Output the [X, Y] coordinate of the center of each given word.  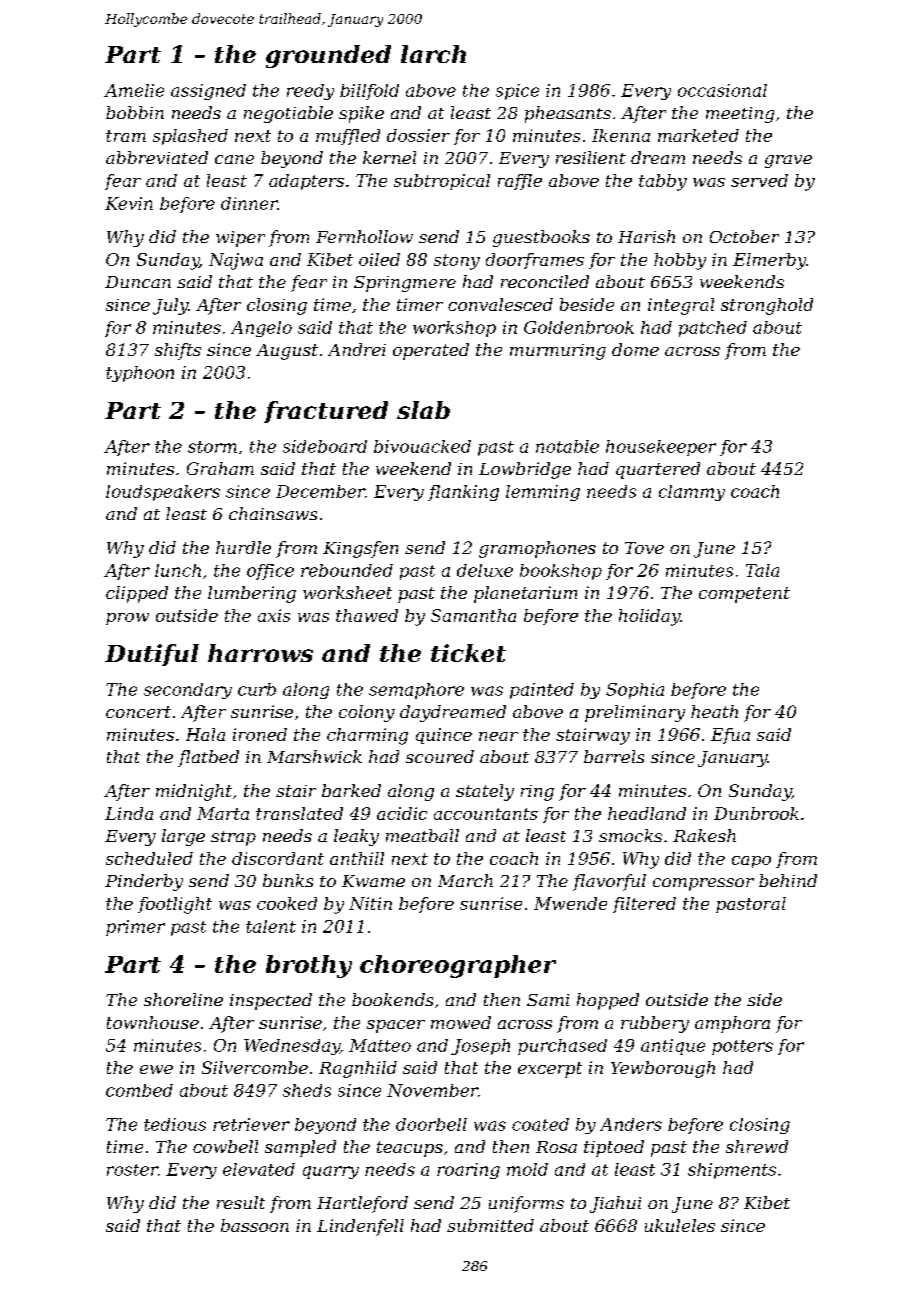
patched [713, 329]
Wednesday [292, 1047]
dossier [418, 135]
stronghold [767, 306]
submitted [490, 1225]
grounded [328, 56]
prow [127, 619]
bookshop [561, 572]
